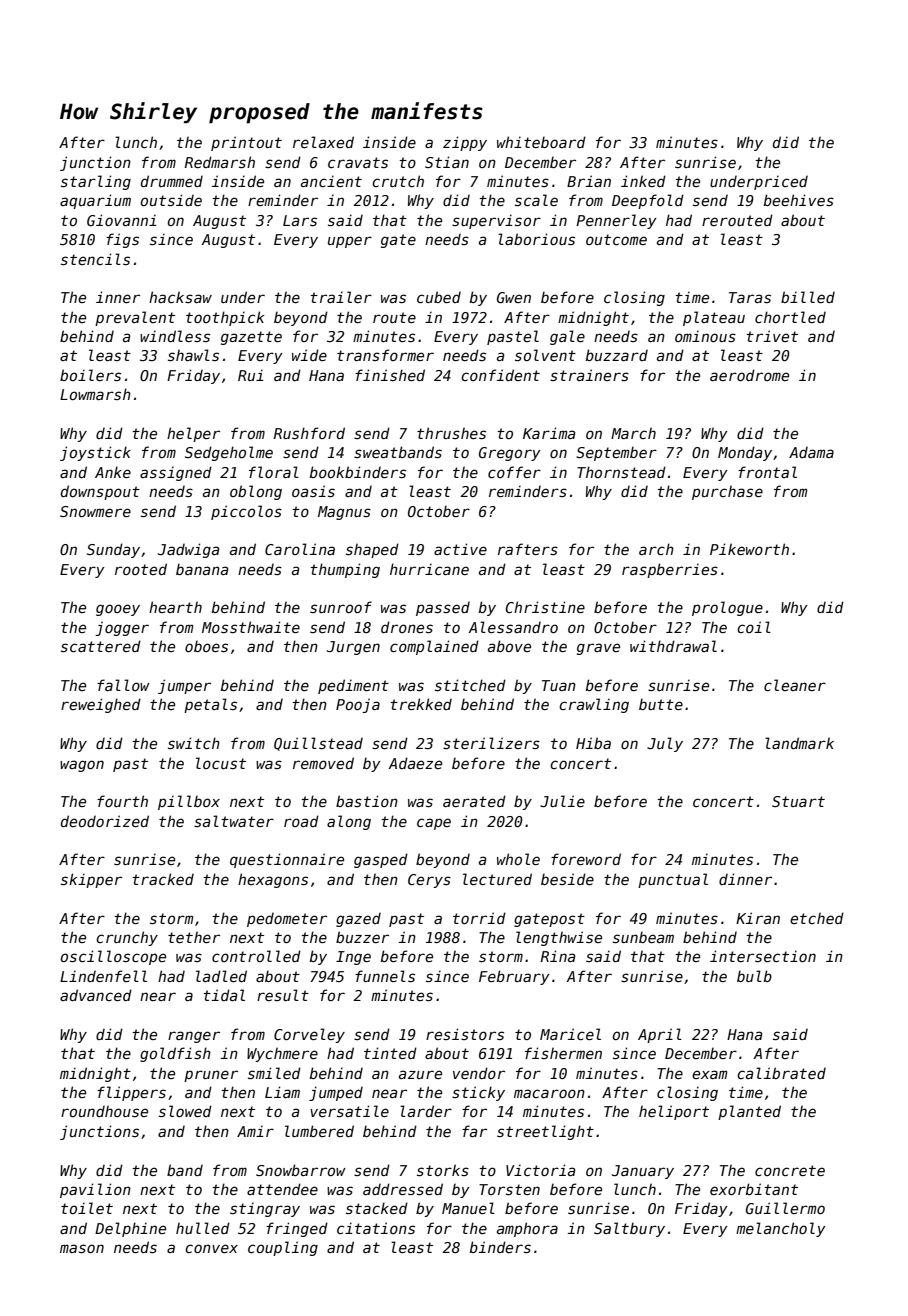 This image has height=1316, width=908. Describe the element at coordinates (318, 744) in the image. I see `Quillstead` at that location.
